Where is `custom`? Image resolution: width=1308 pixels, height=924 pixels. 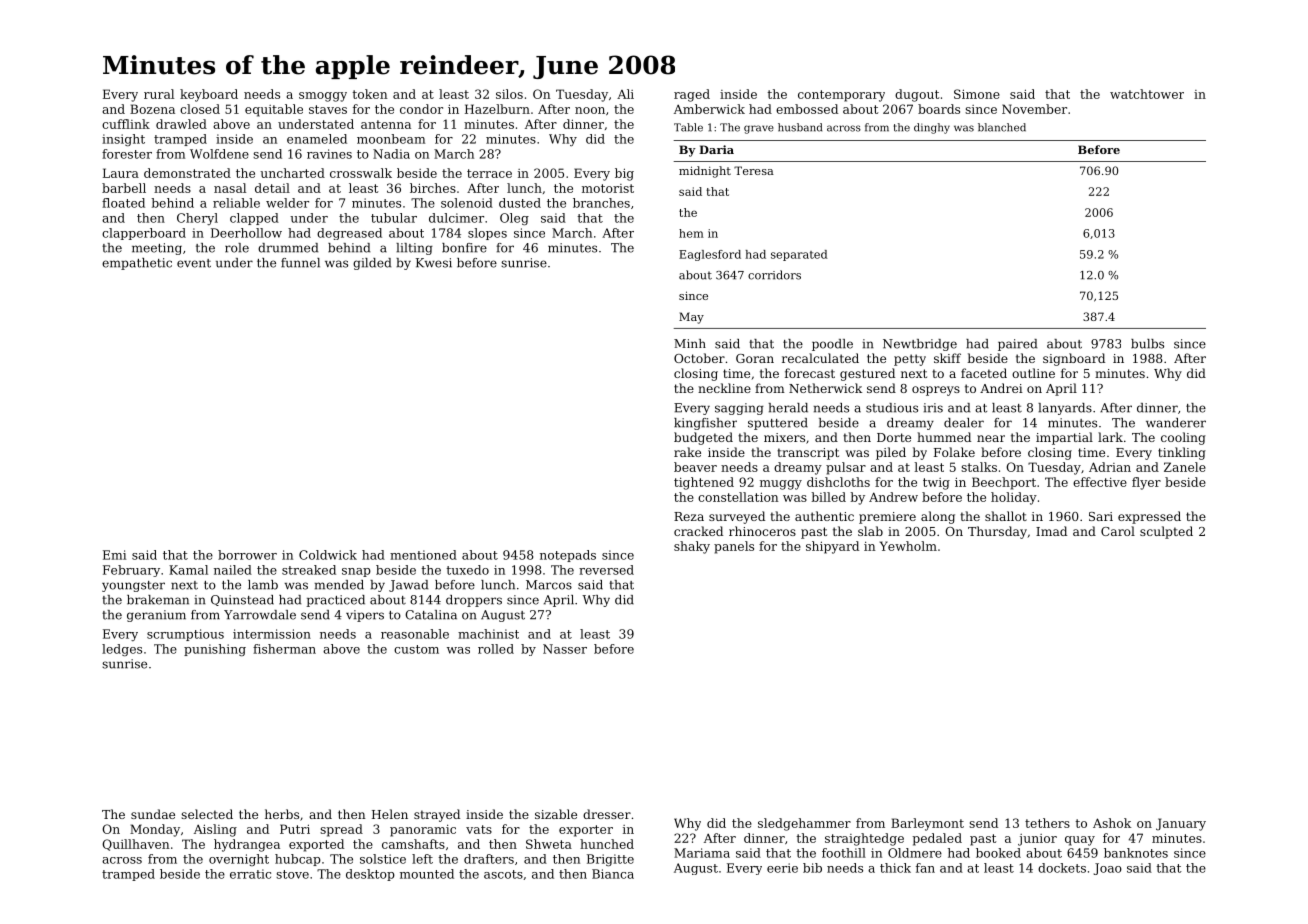 custom is located at coordinates (416, 649).
